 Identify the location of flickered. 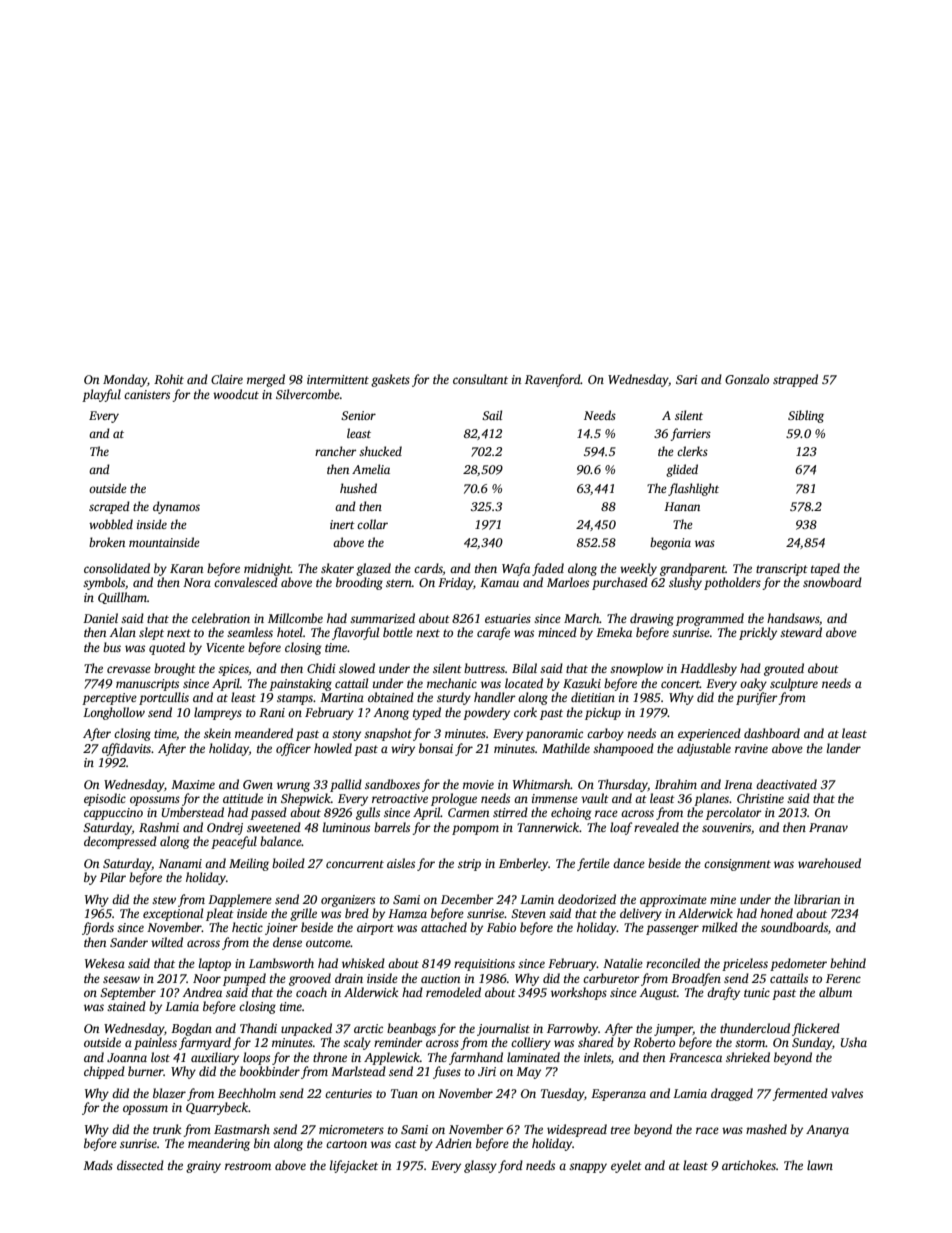
(816, 1029).
